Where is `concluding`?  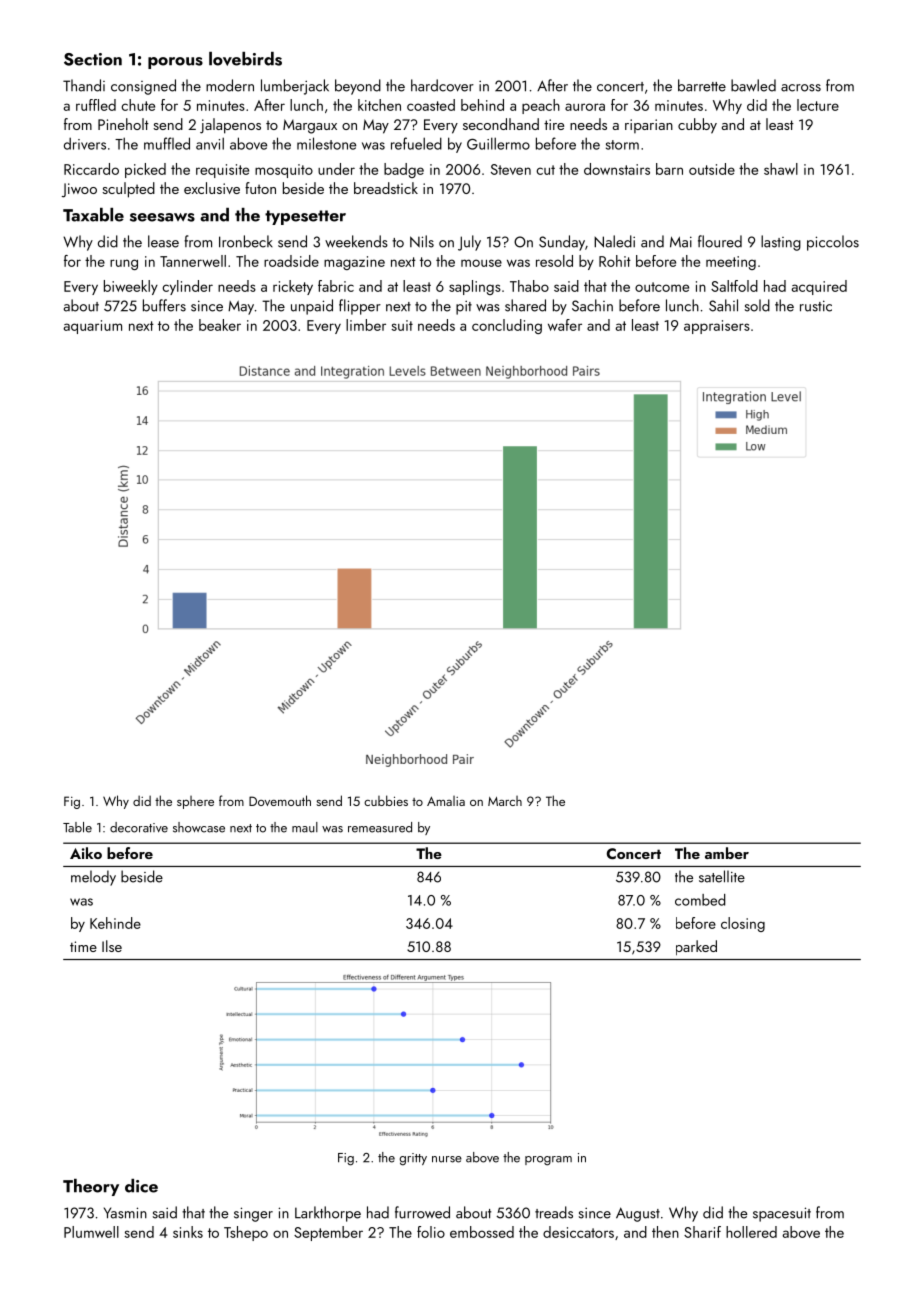
concluding is located at coordinates (507, 326).
